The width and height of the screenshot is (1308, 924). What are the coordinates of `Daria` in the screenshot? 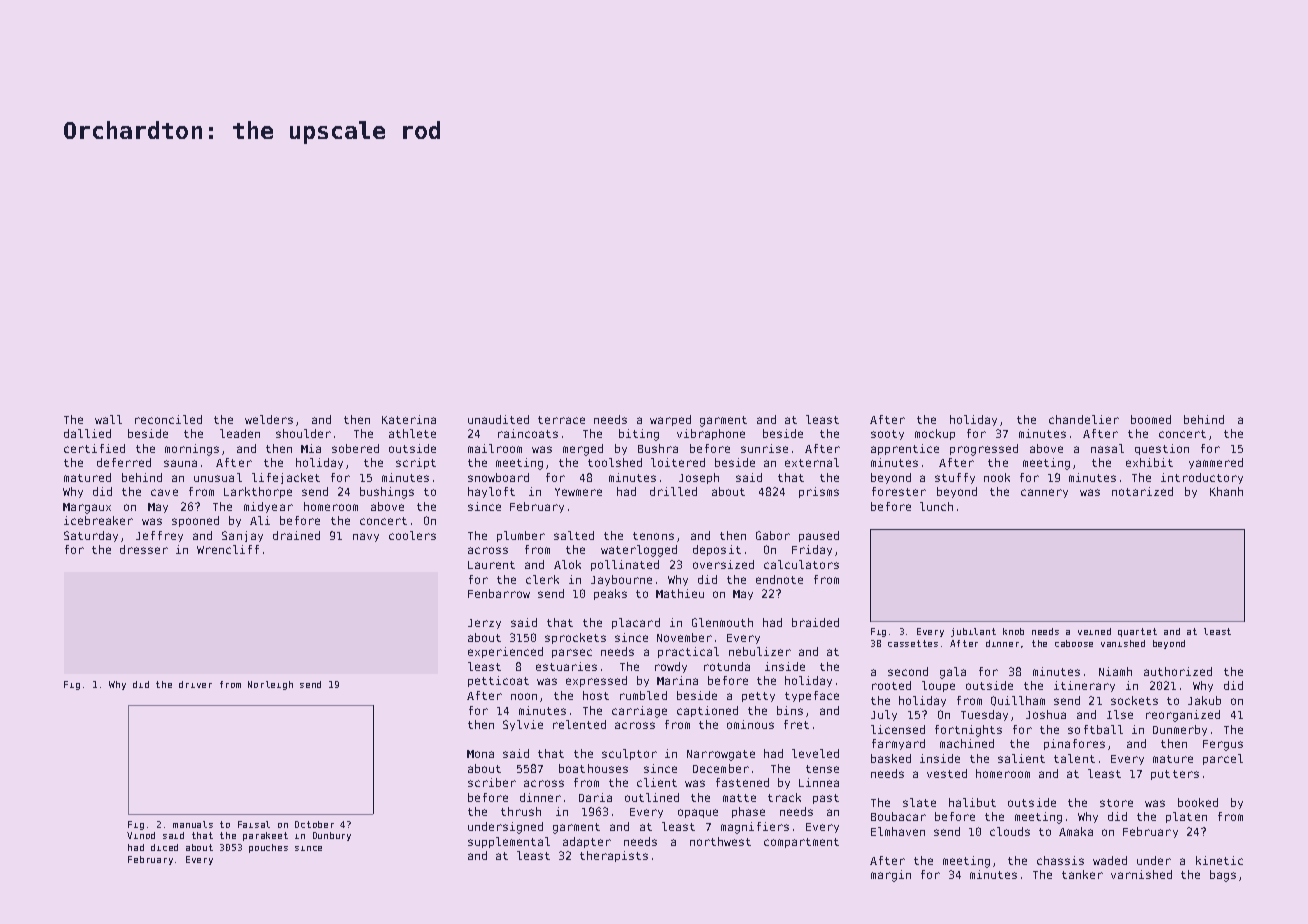 It's located at (595, 797).
